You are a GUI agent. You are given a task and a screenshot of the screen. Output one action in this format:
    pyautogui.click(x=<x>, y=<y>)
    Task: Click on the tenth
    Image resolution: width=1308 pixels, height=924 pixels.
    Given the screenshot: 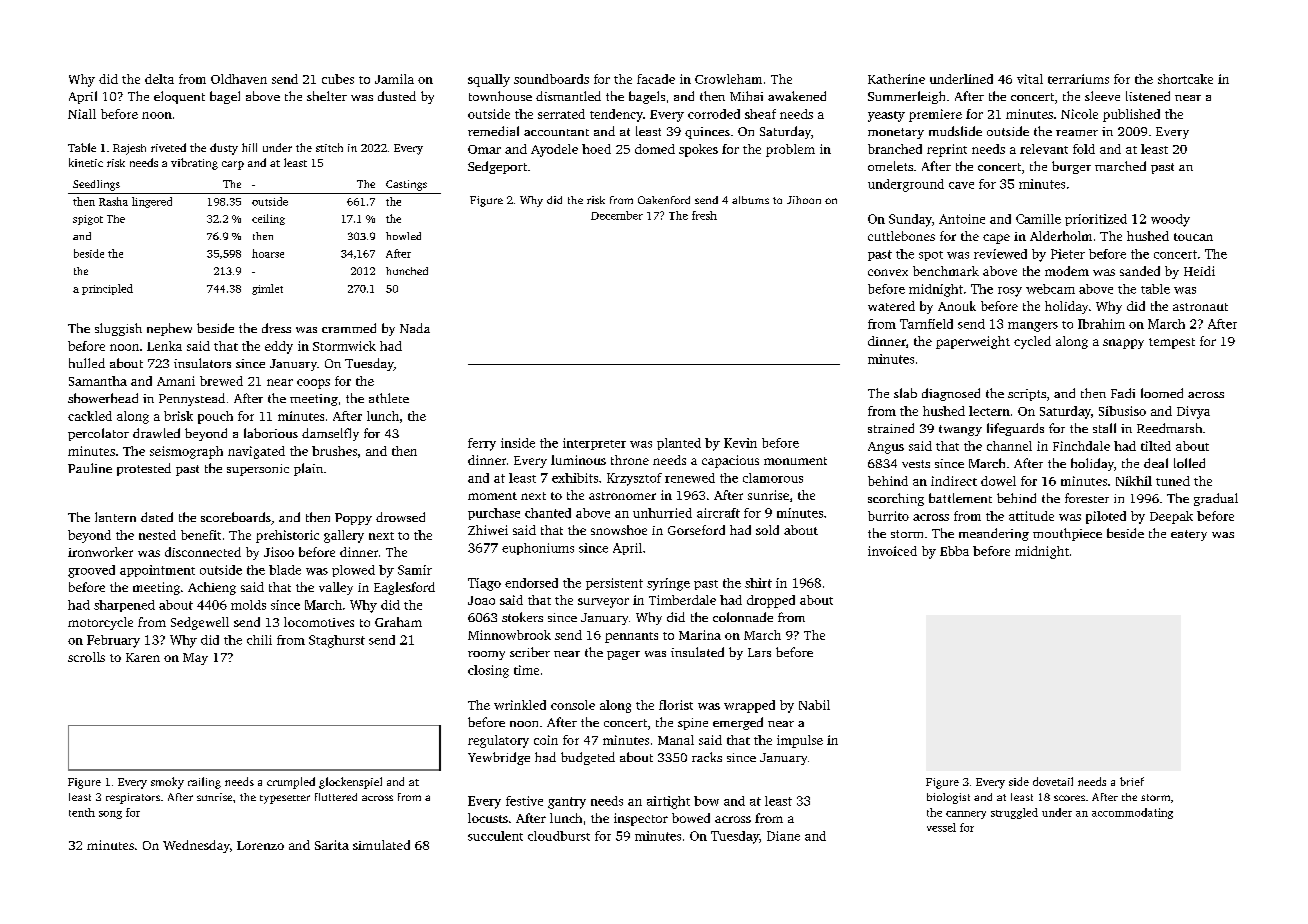 What is the action you would take?
    pyautogui.click(x=82, y=812)
